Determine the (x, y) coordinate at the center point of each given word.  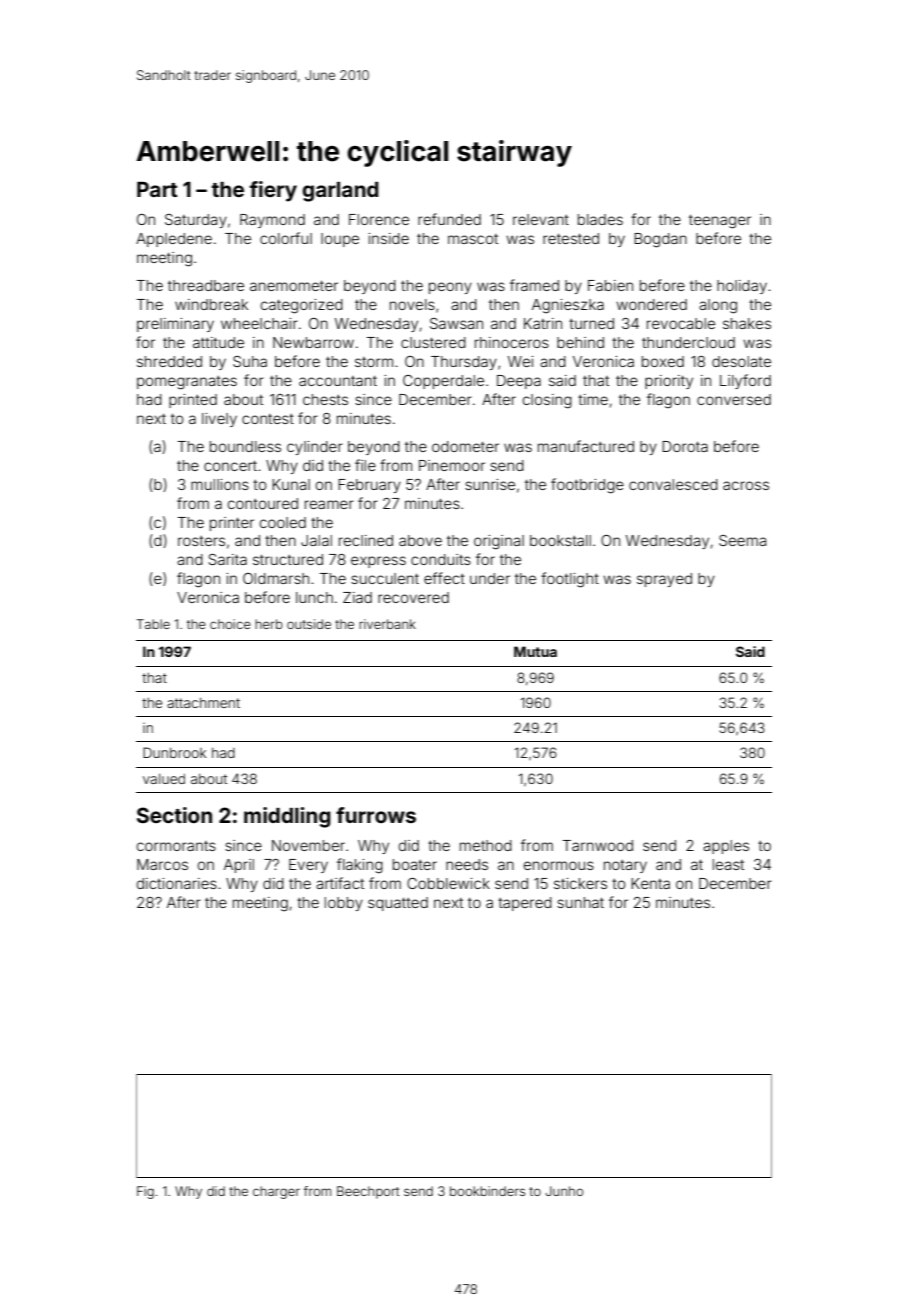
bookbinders (487, 1191)
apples (726, 847)
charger (276, 1192)
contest (268, 419)
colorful (286, 238)
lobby (344, 904)
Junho (564, 1191)
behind (580, 342)
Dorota (685, 446)
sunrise (490, 484)
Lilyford (745, 381)
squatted (398, 904)
